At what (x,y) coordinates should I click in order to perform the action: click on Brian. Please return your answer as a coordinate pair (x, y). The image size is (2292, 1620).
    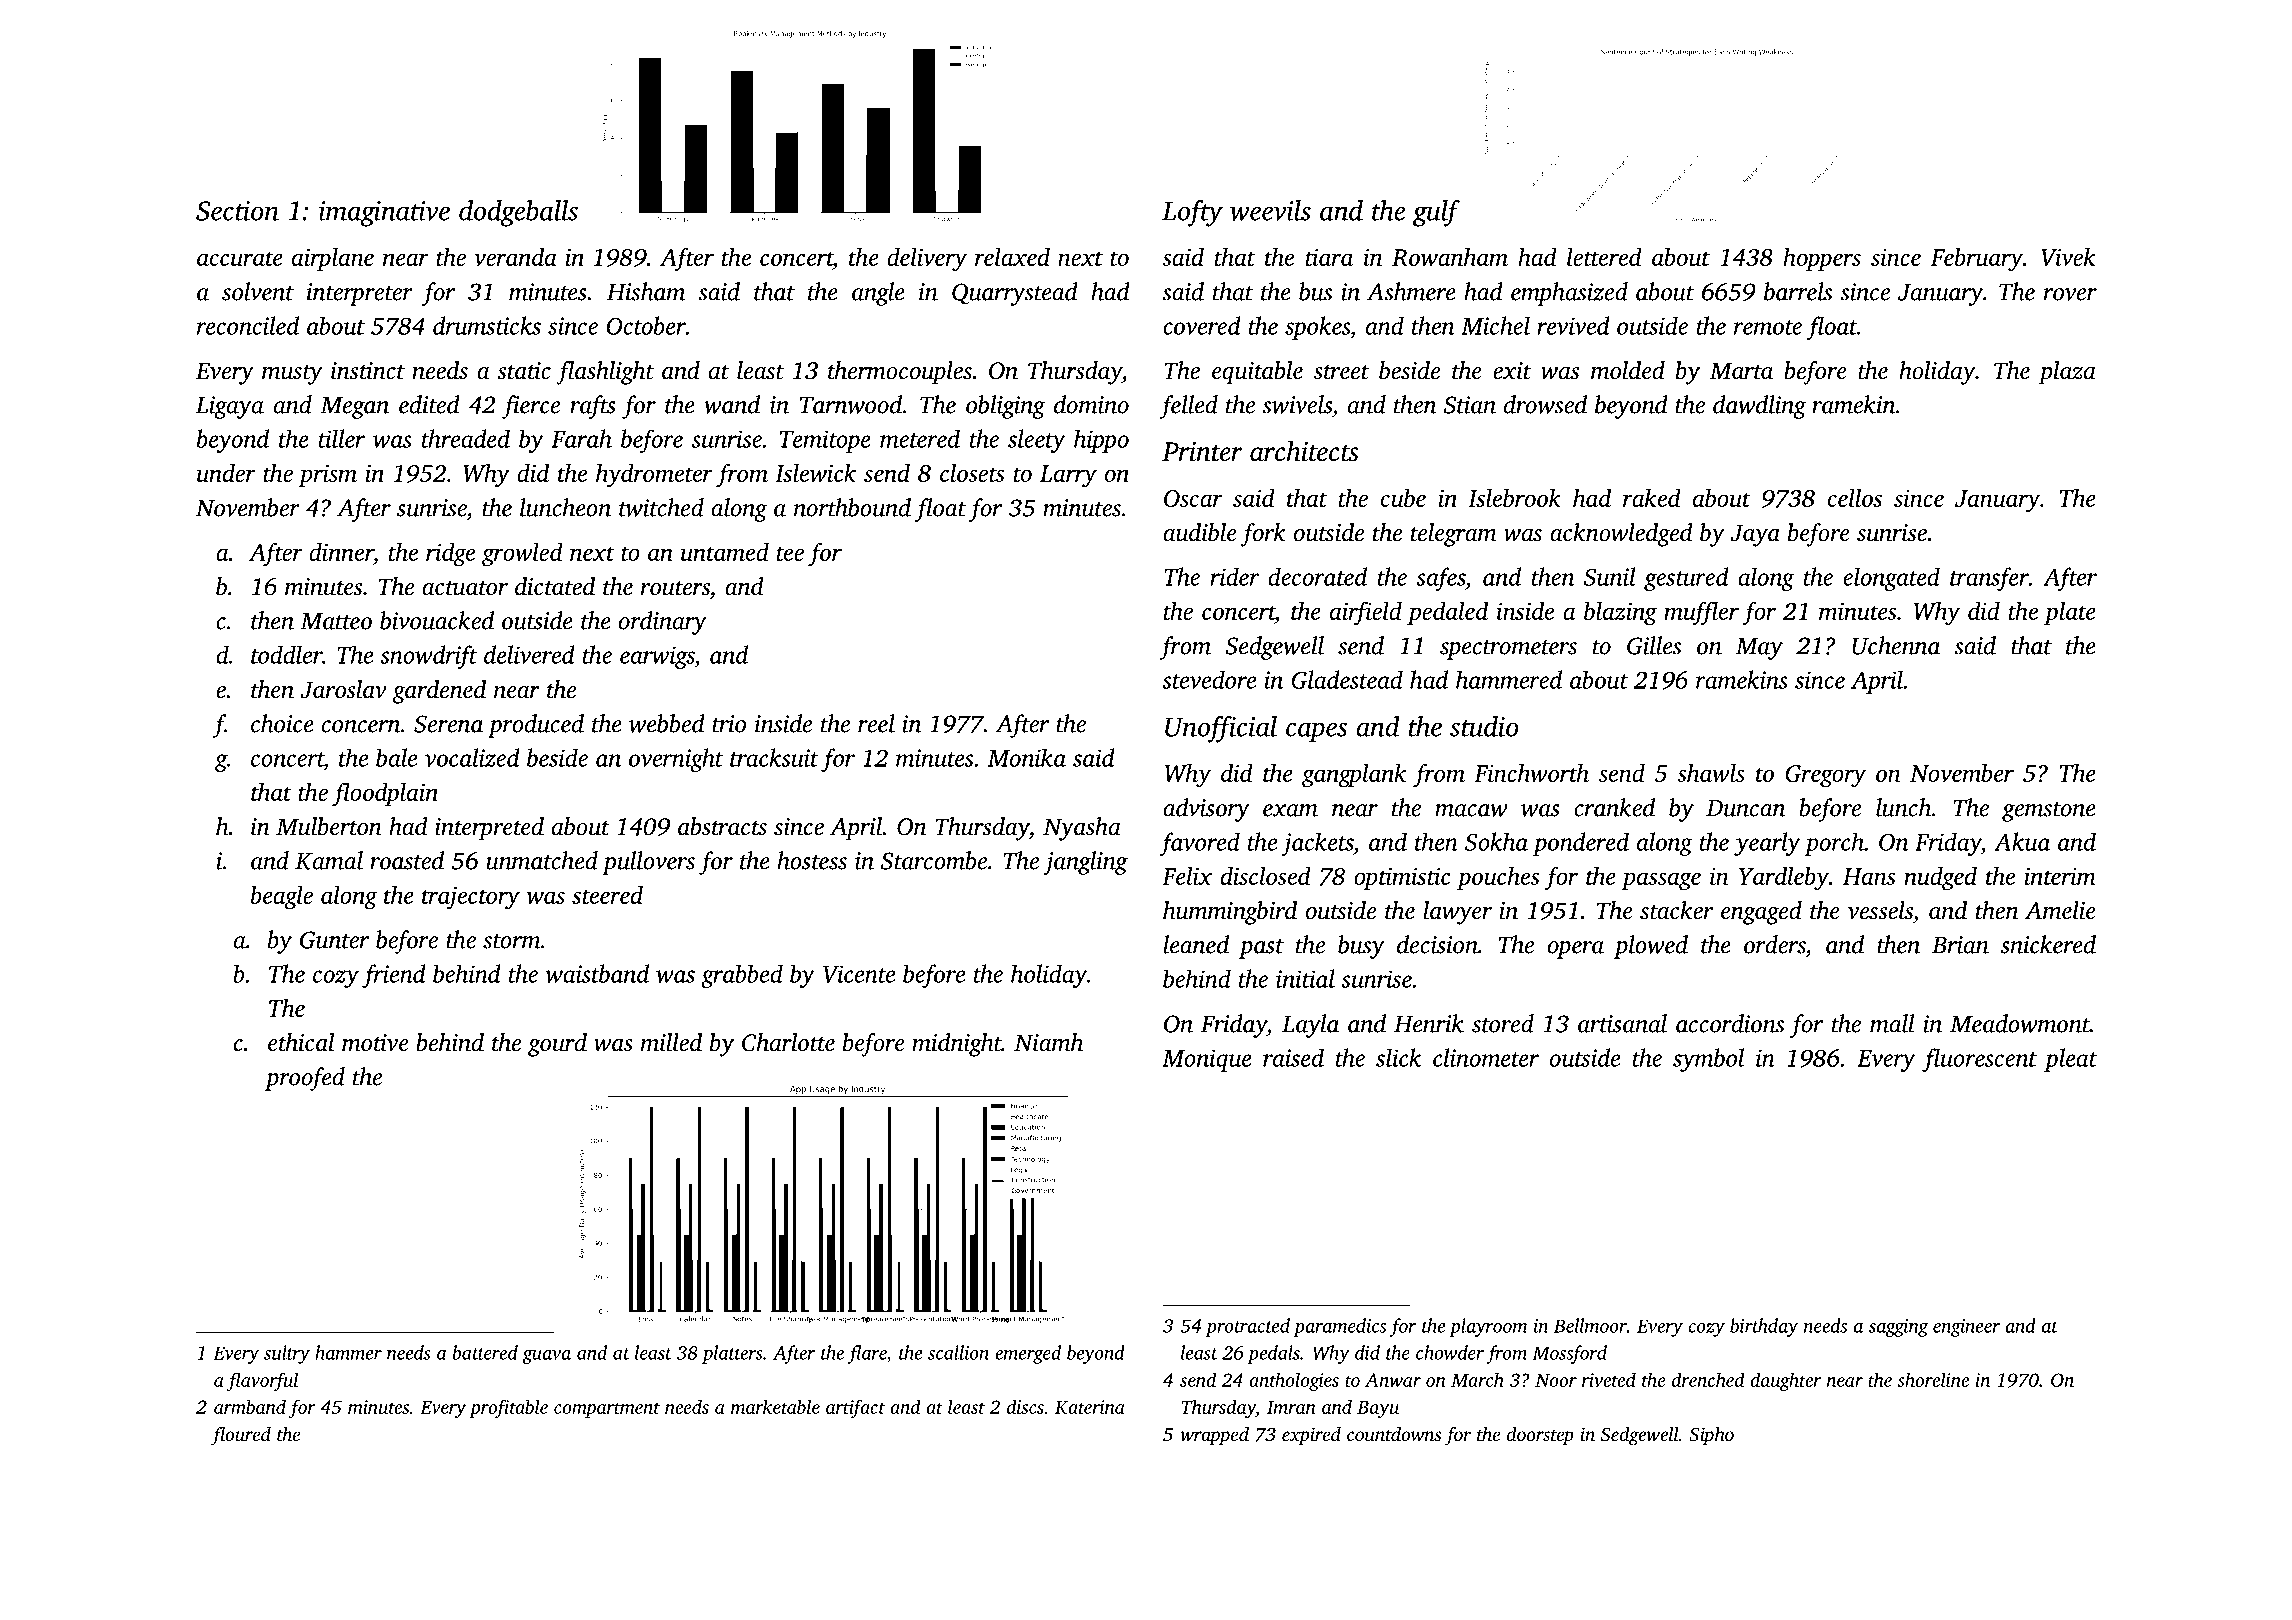
    Looking at the image, I should click on (1960, 945).
